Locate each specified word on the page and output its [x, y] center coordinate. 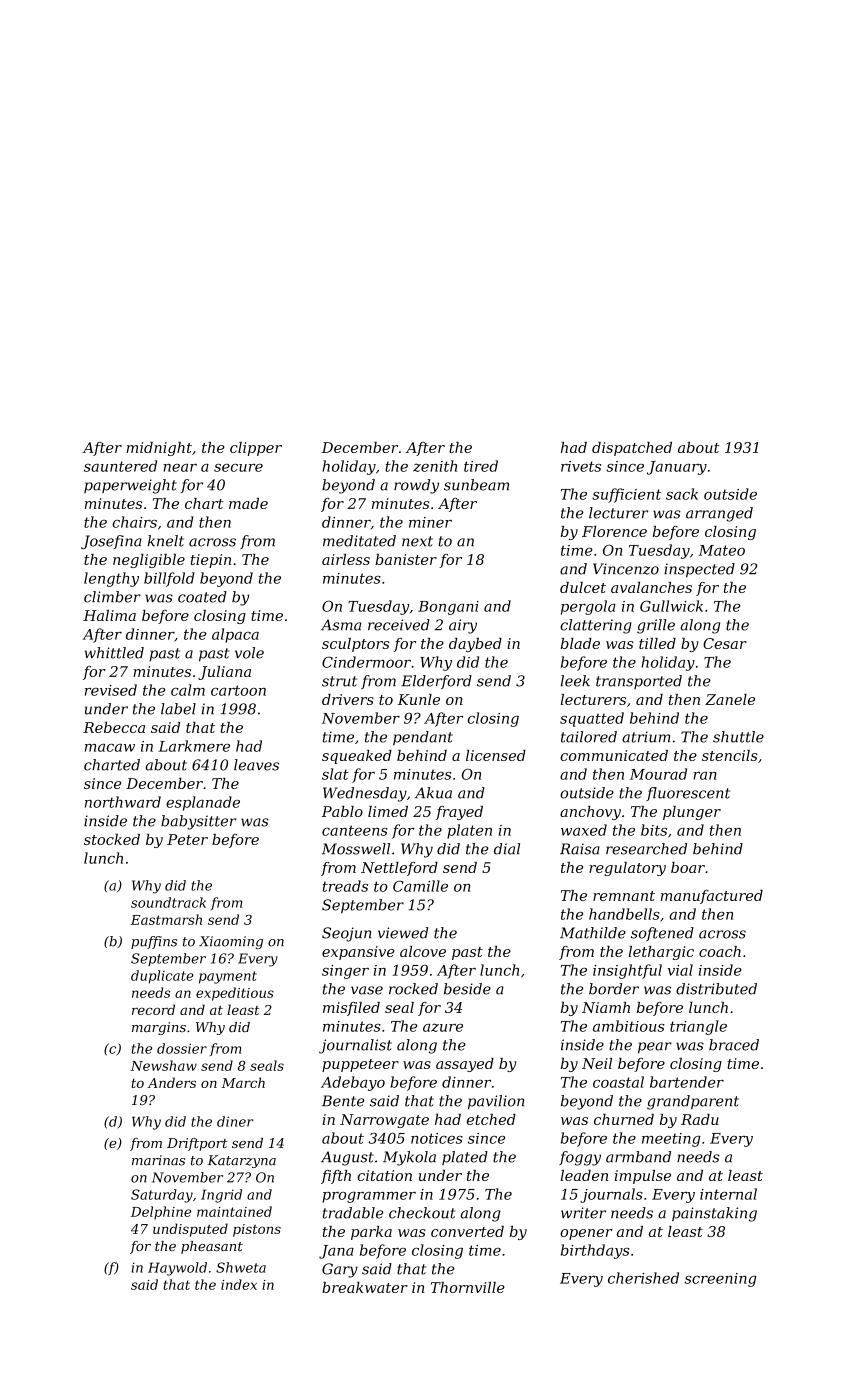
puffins [154, 942]
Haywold [177, 1269]
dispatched [632, 449]
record [153, 1009]
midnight [159, 449]
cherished [643, 1278]
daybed [475, 645]
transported [639, 682]
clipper [256, 449]
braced [734, 1045]
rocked [413, 989]
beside [467, 989]
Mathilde [593, 933]
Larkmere [194, 746]
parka [371, 1233]
